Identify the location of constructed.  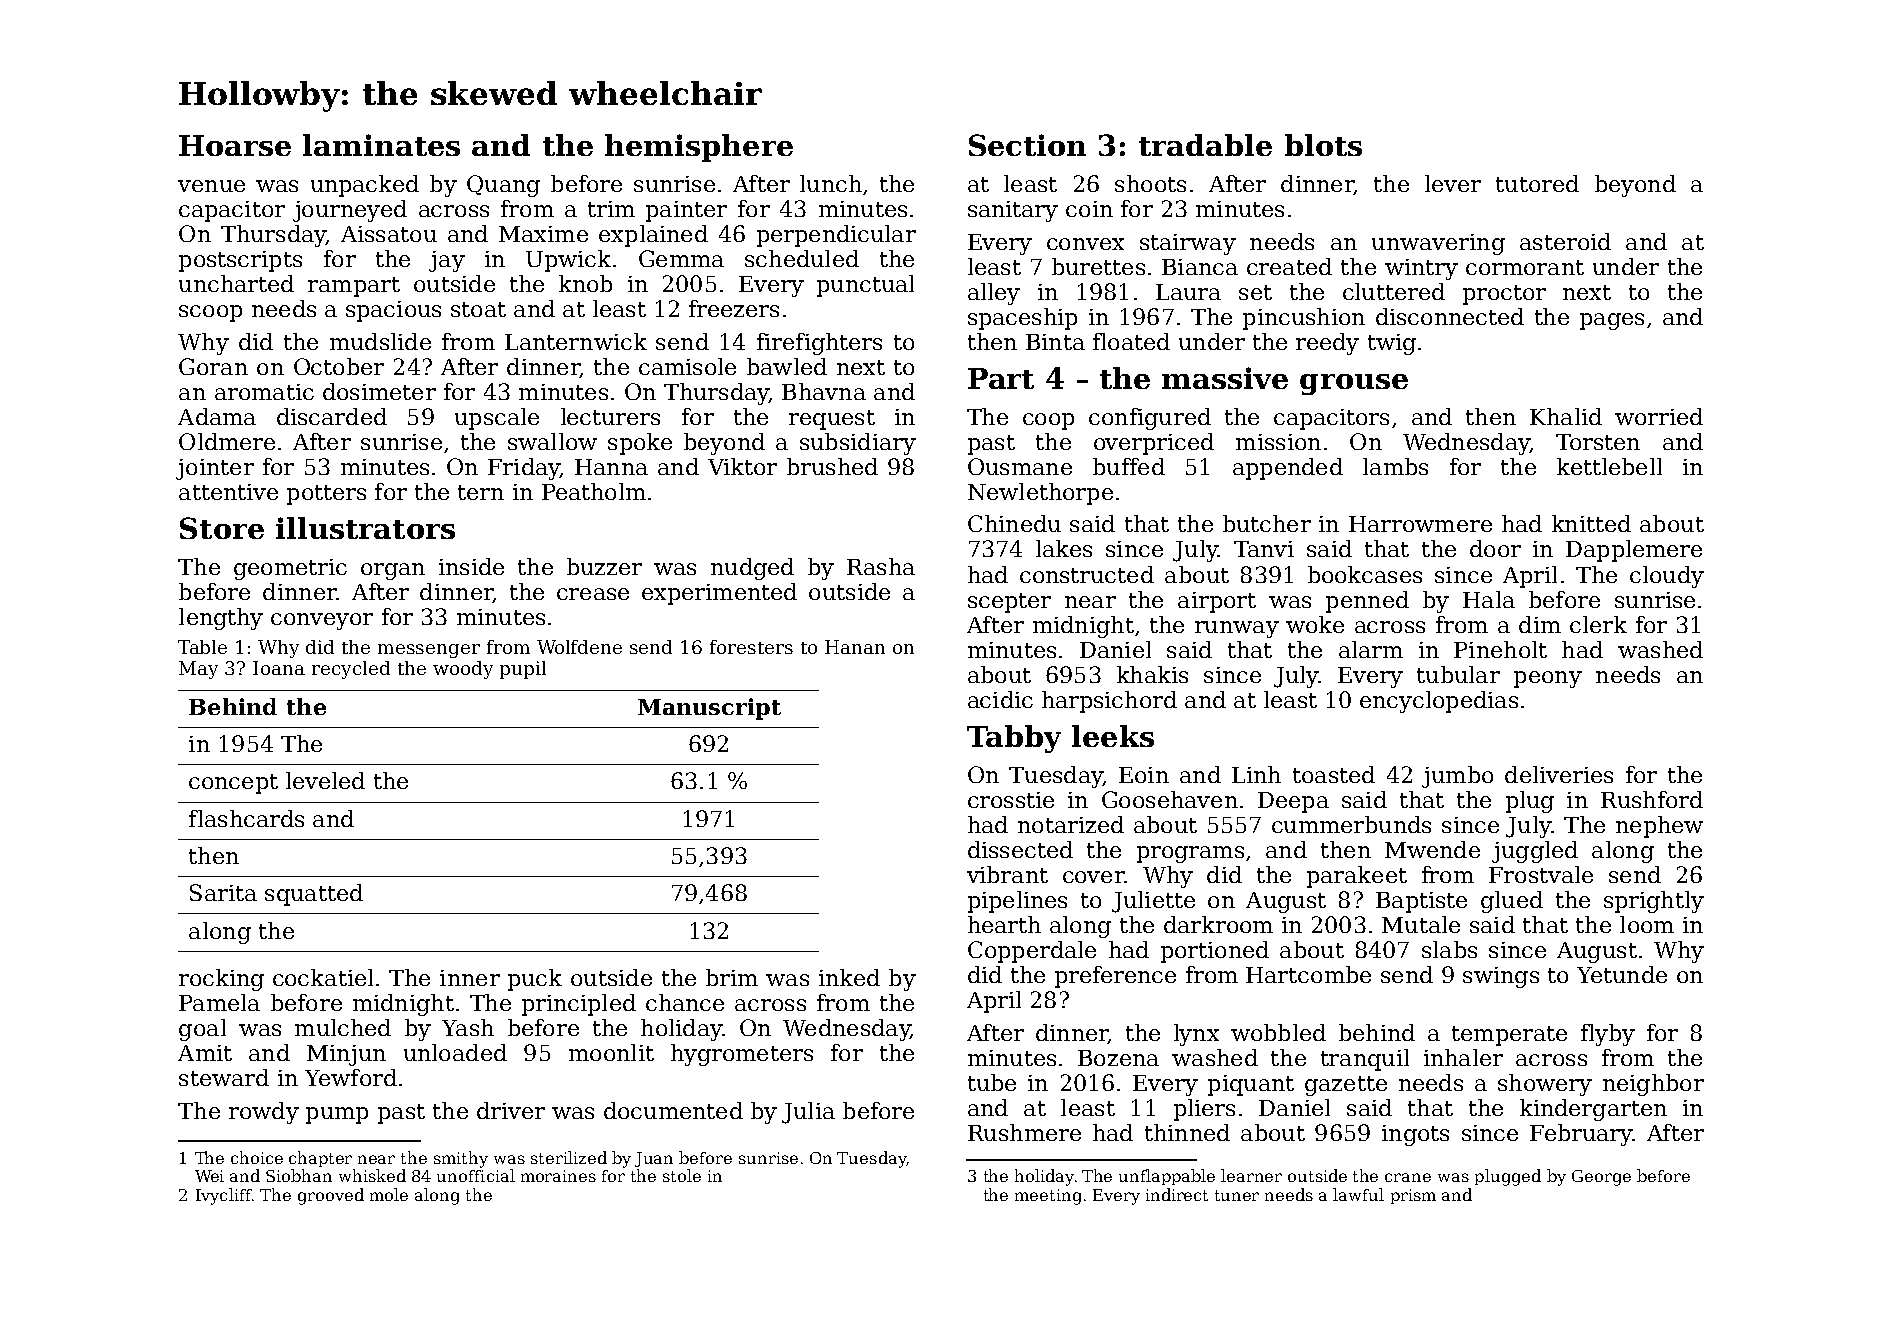
(1087, 574).
